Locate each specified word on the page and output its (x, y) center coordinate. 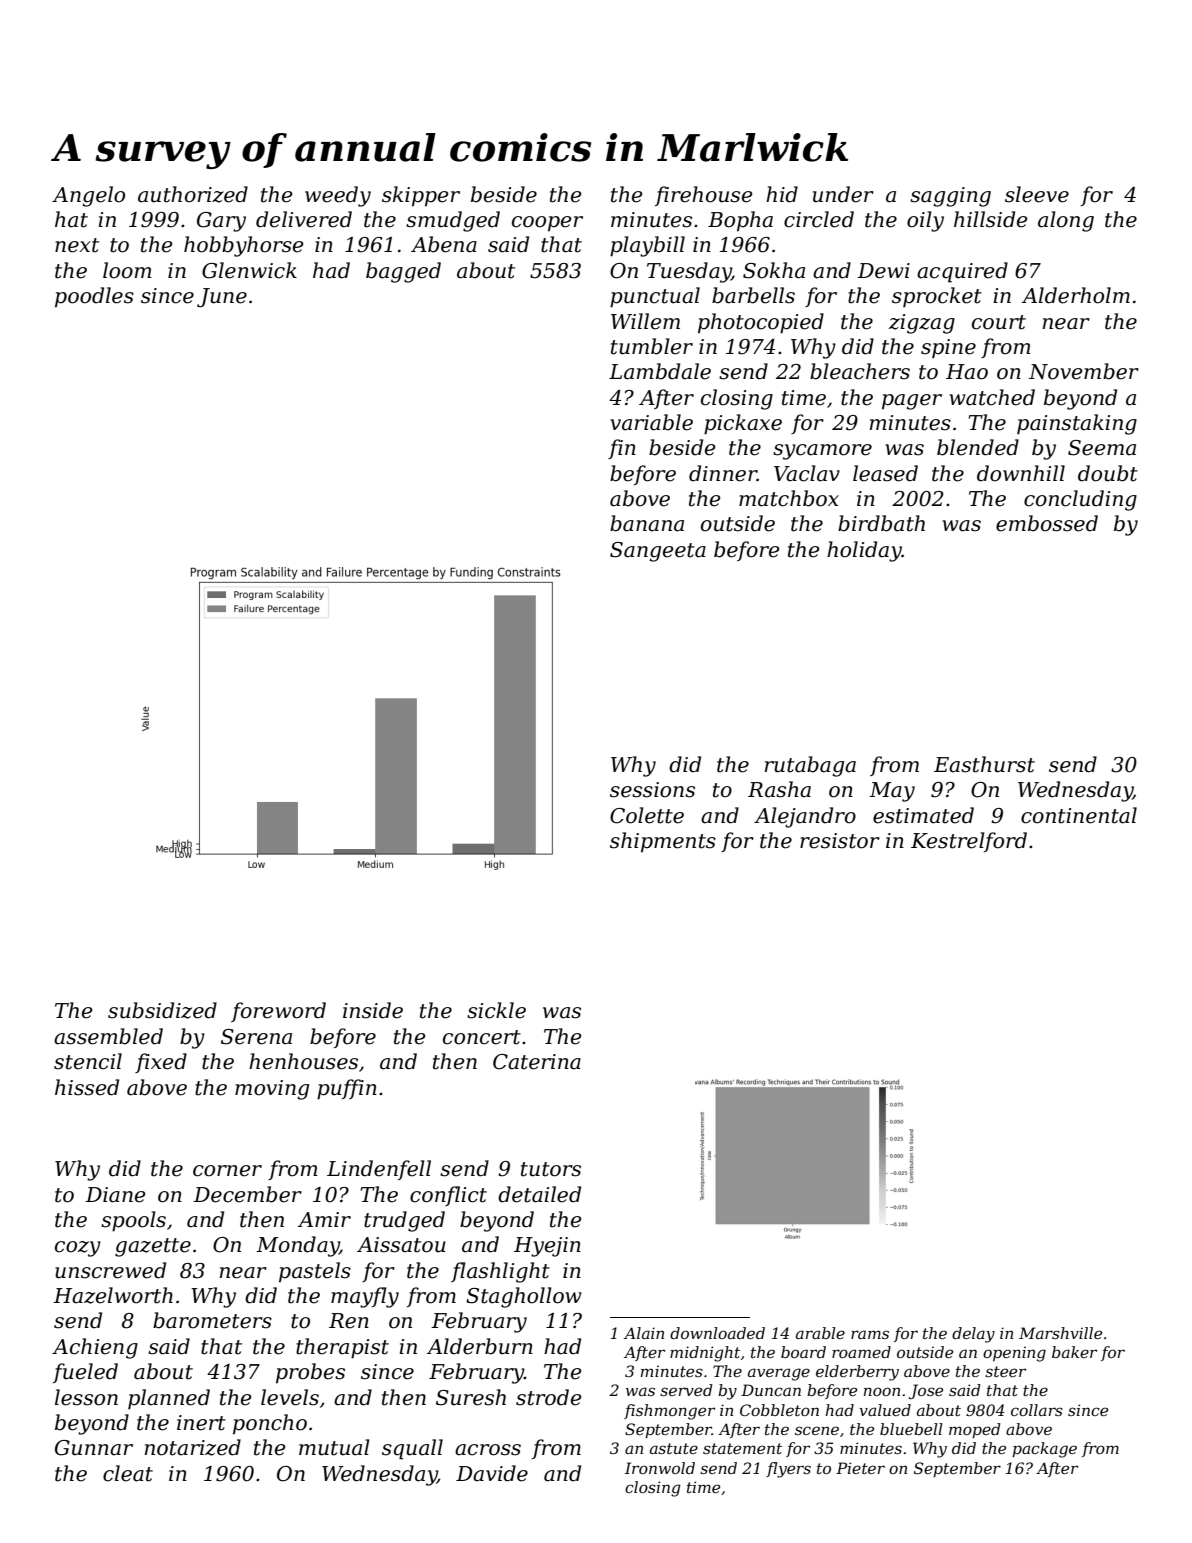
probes (310, 1373)
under (843, 194)
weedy (338, 196)
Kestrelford (969, 842)
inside (373, 1010)
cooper (547, 224)
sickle (496, 1010)
